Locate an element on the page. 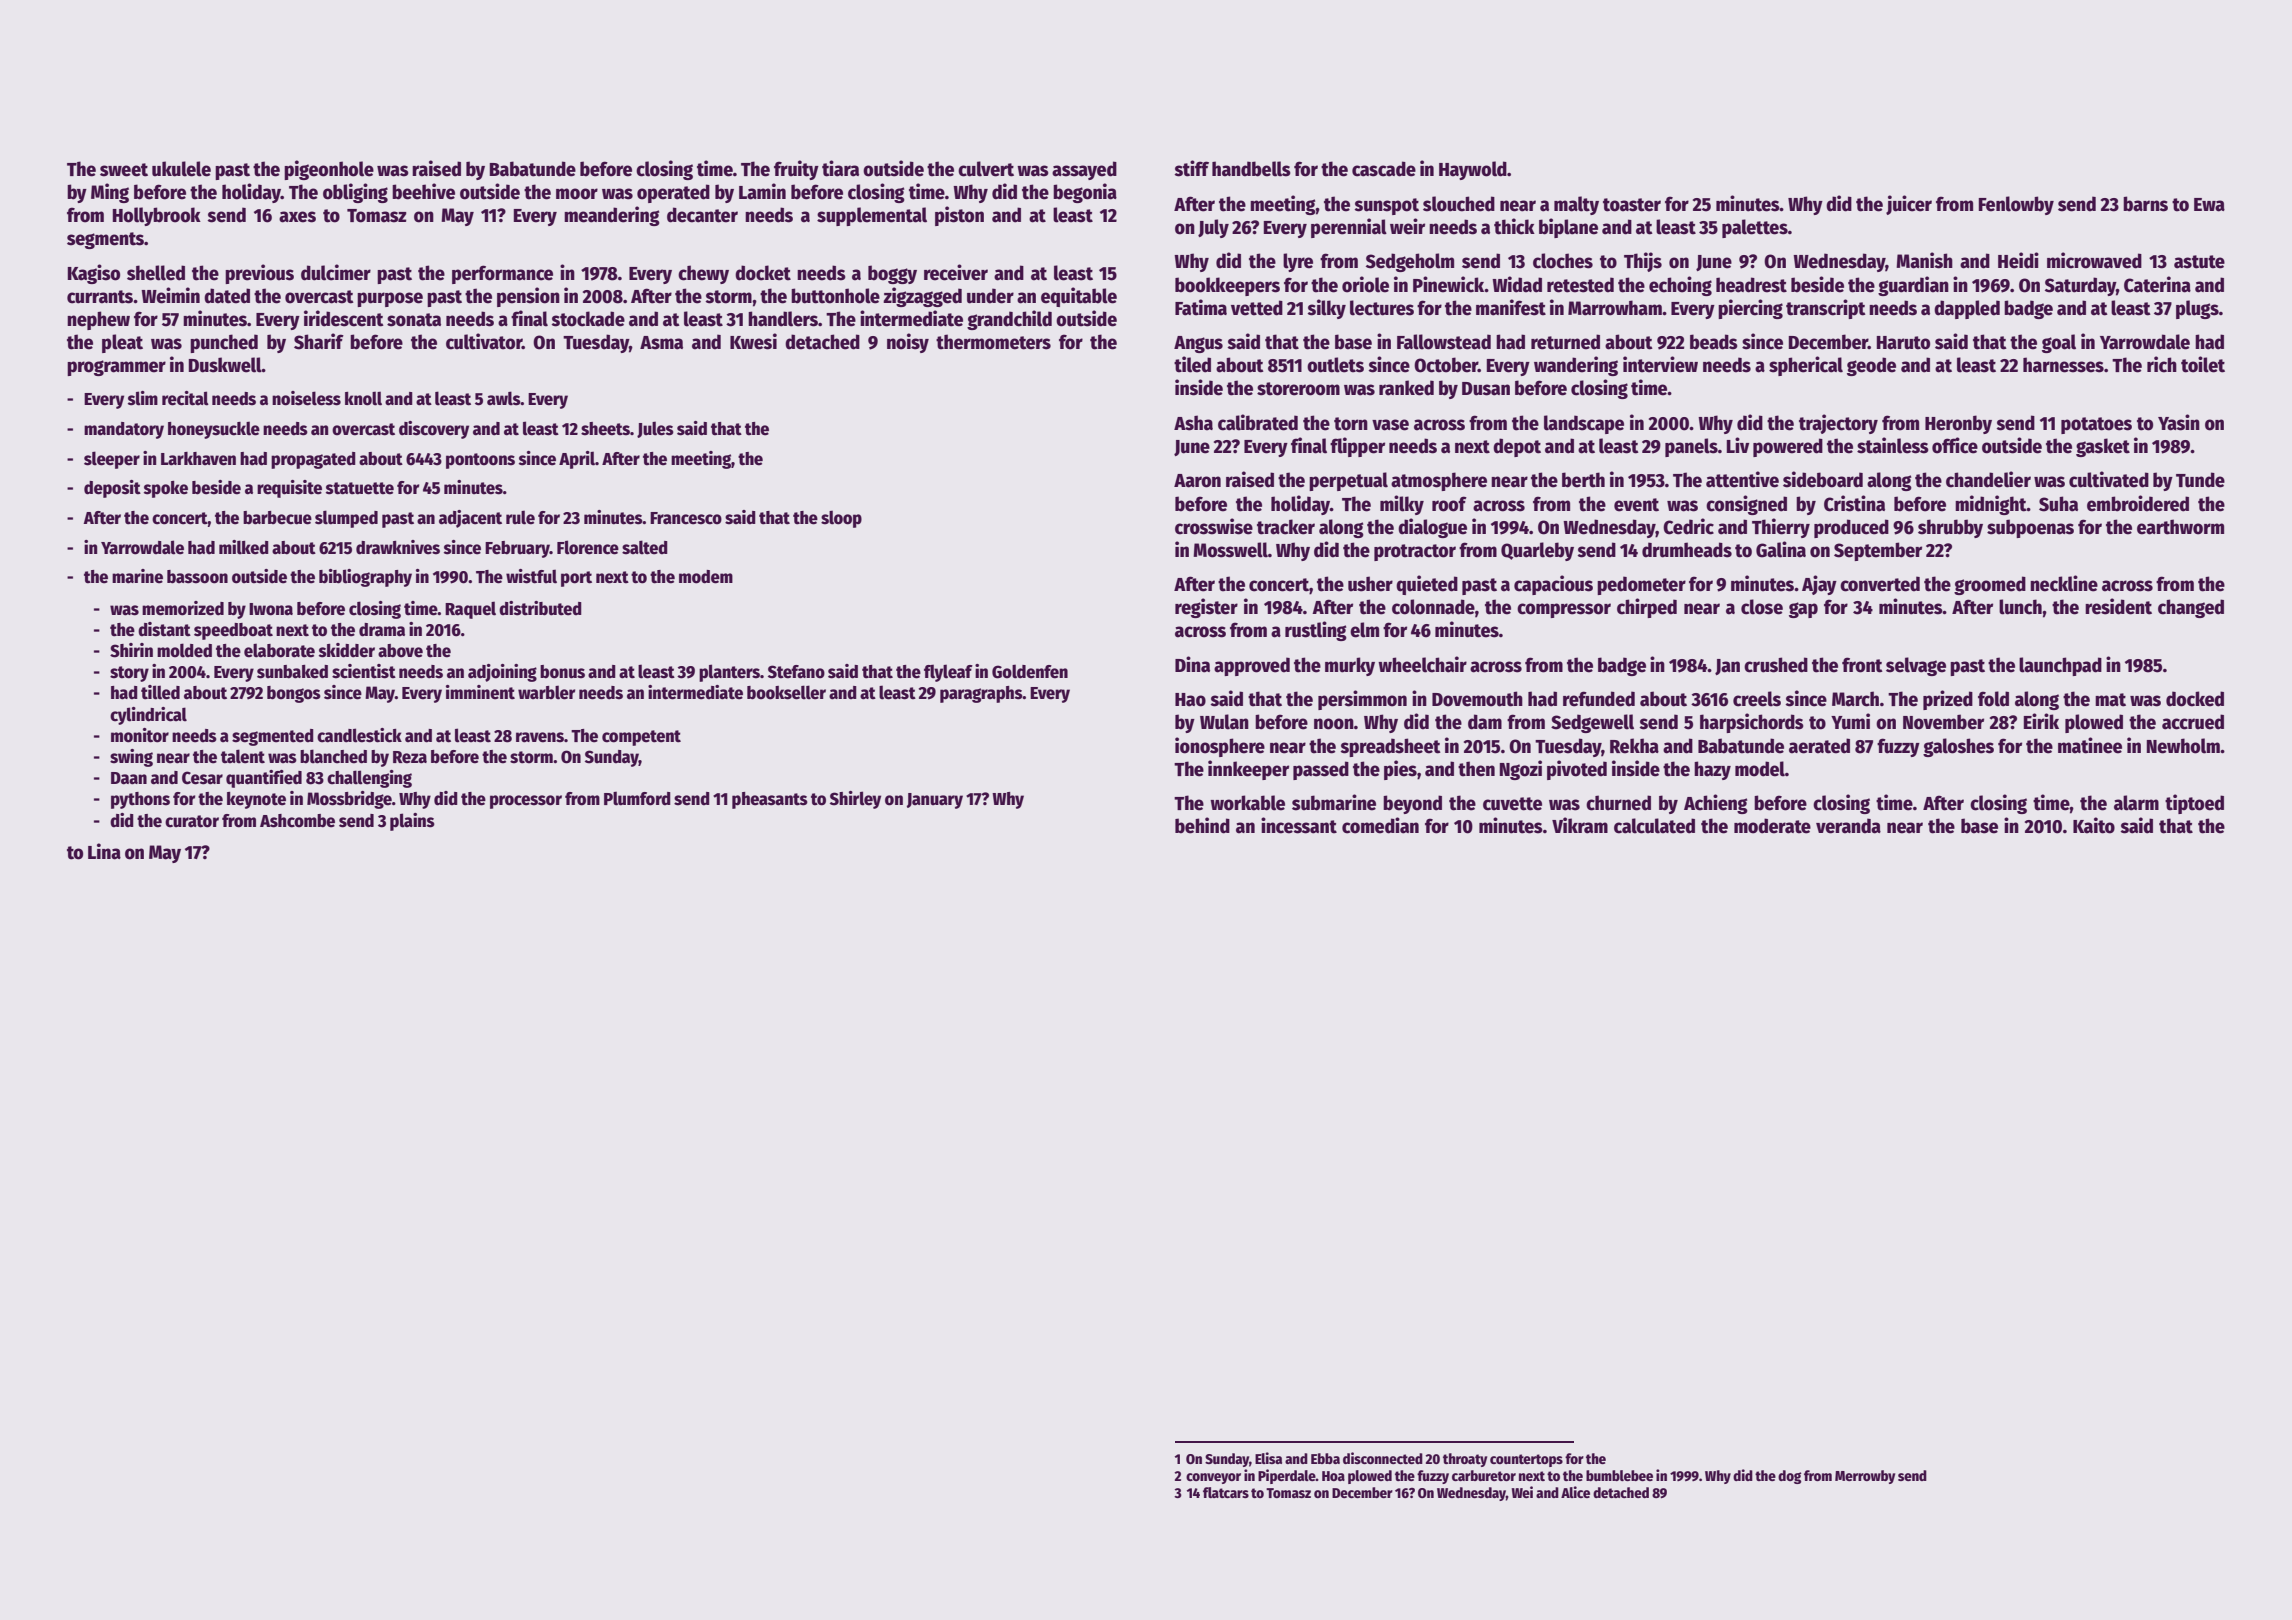 Image resolution: width=2292 pixels, height=1620 pixels. harpsichords is located at coordinates (1752, 723).
